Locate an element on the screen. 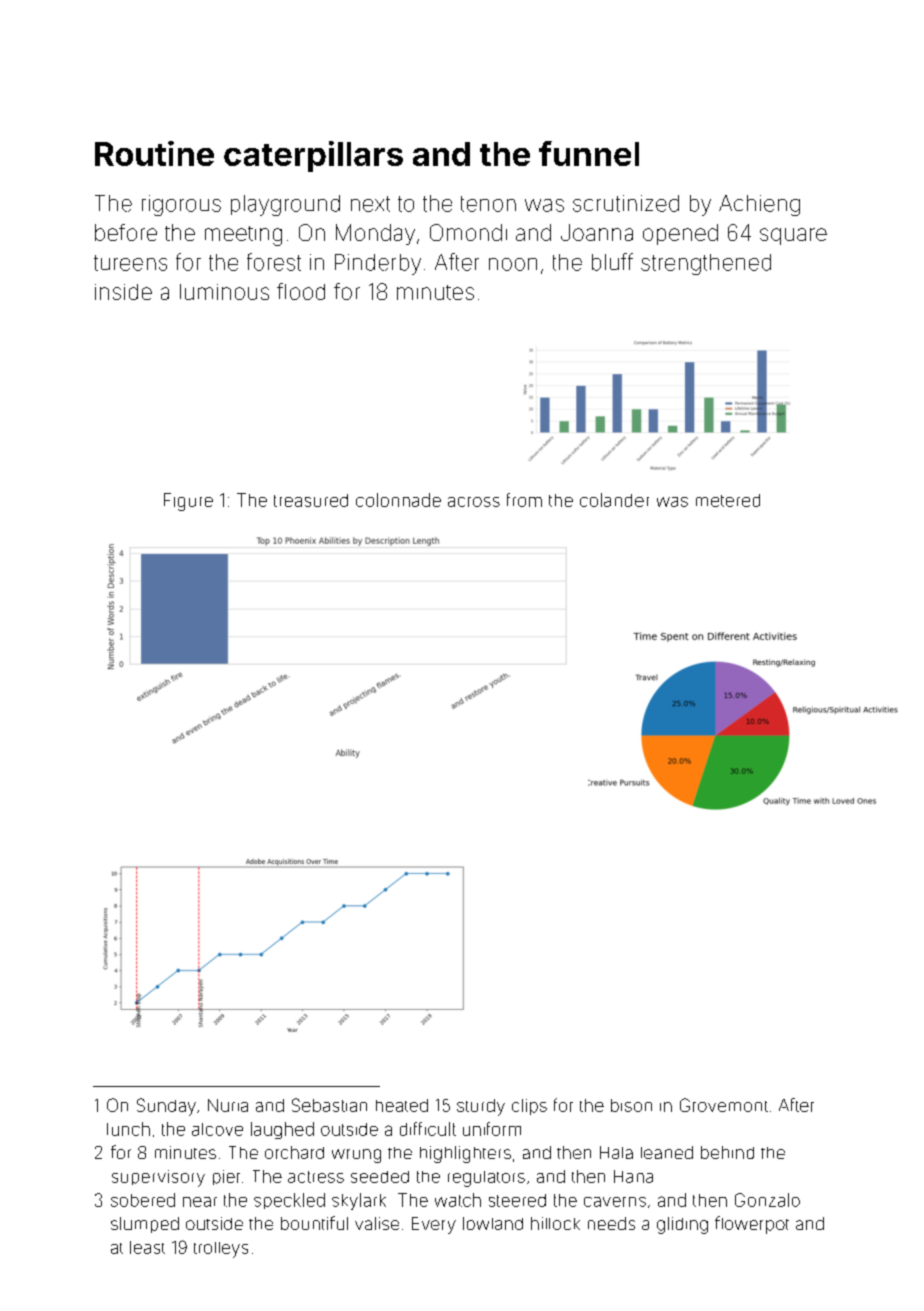  behind is located at coordinates (727, 1152).
